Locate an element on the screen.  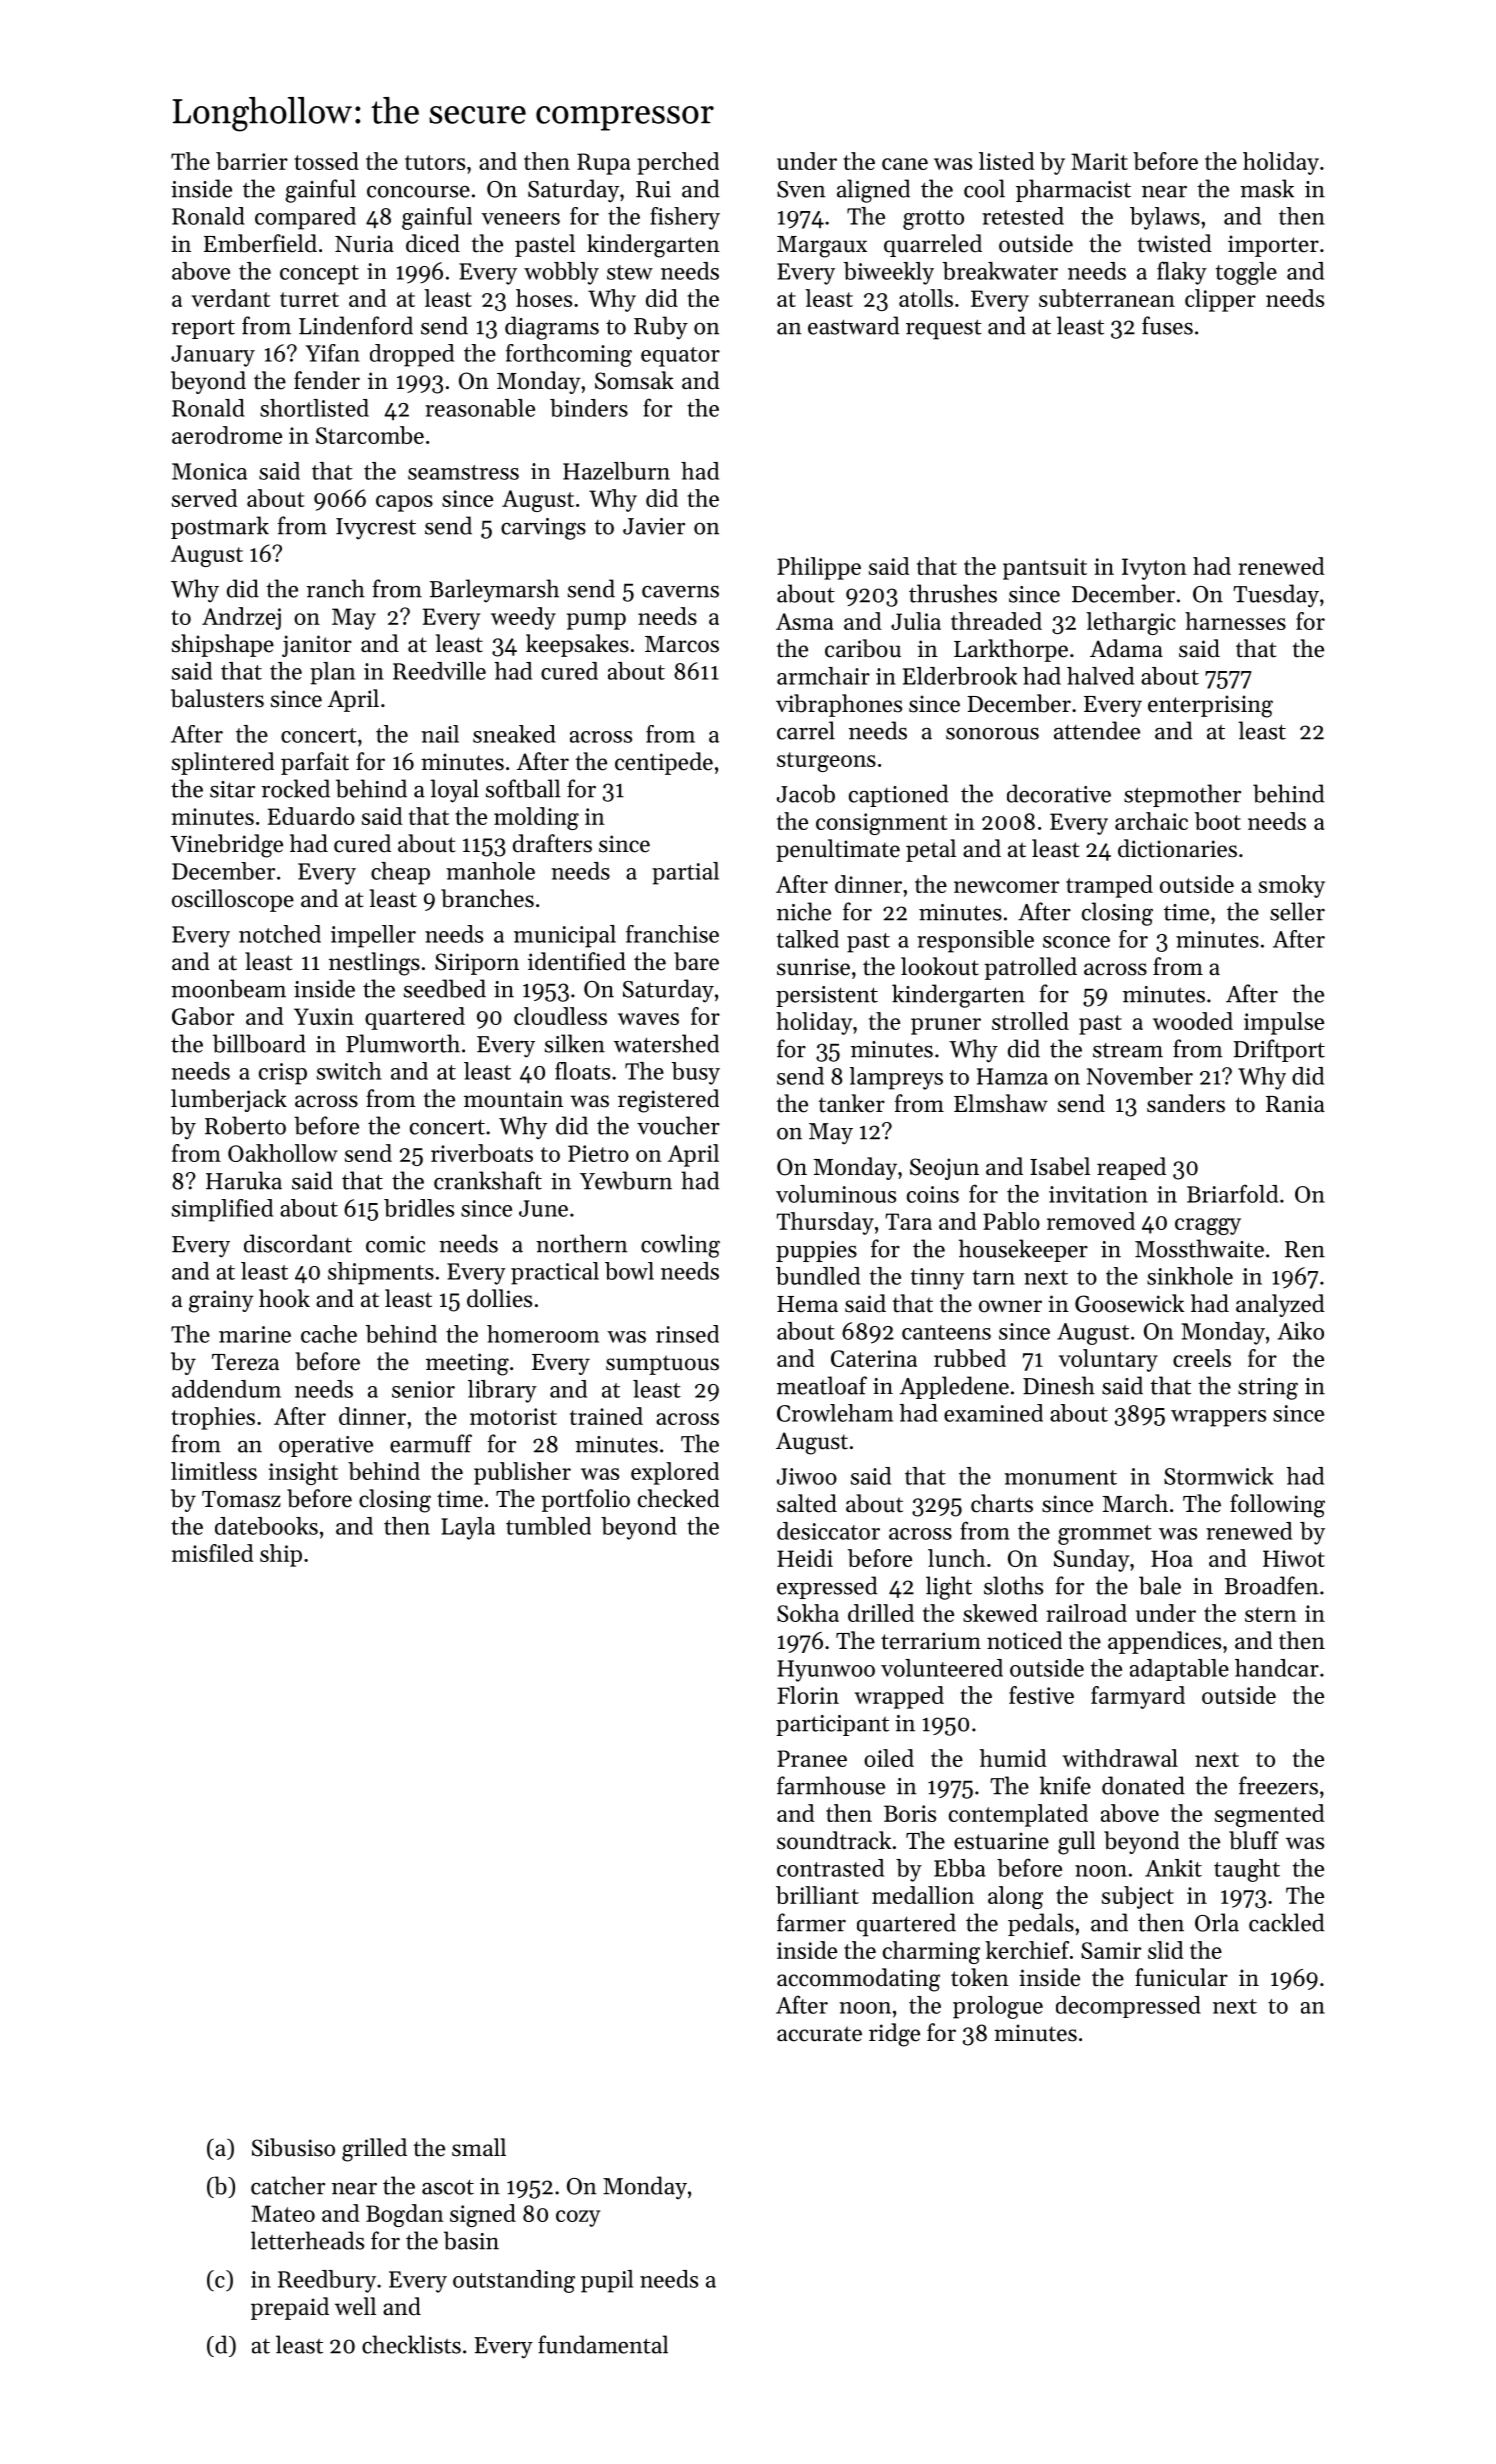
Pranee is located at coordinates (812, 1758).
